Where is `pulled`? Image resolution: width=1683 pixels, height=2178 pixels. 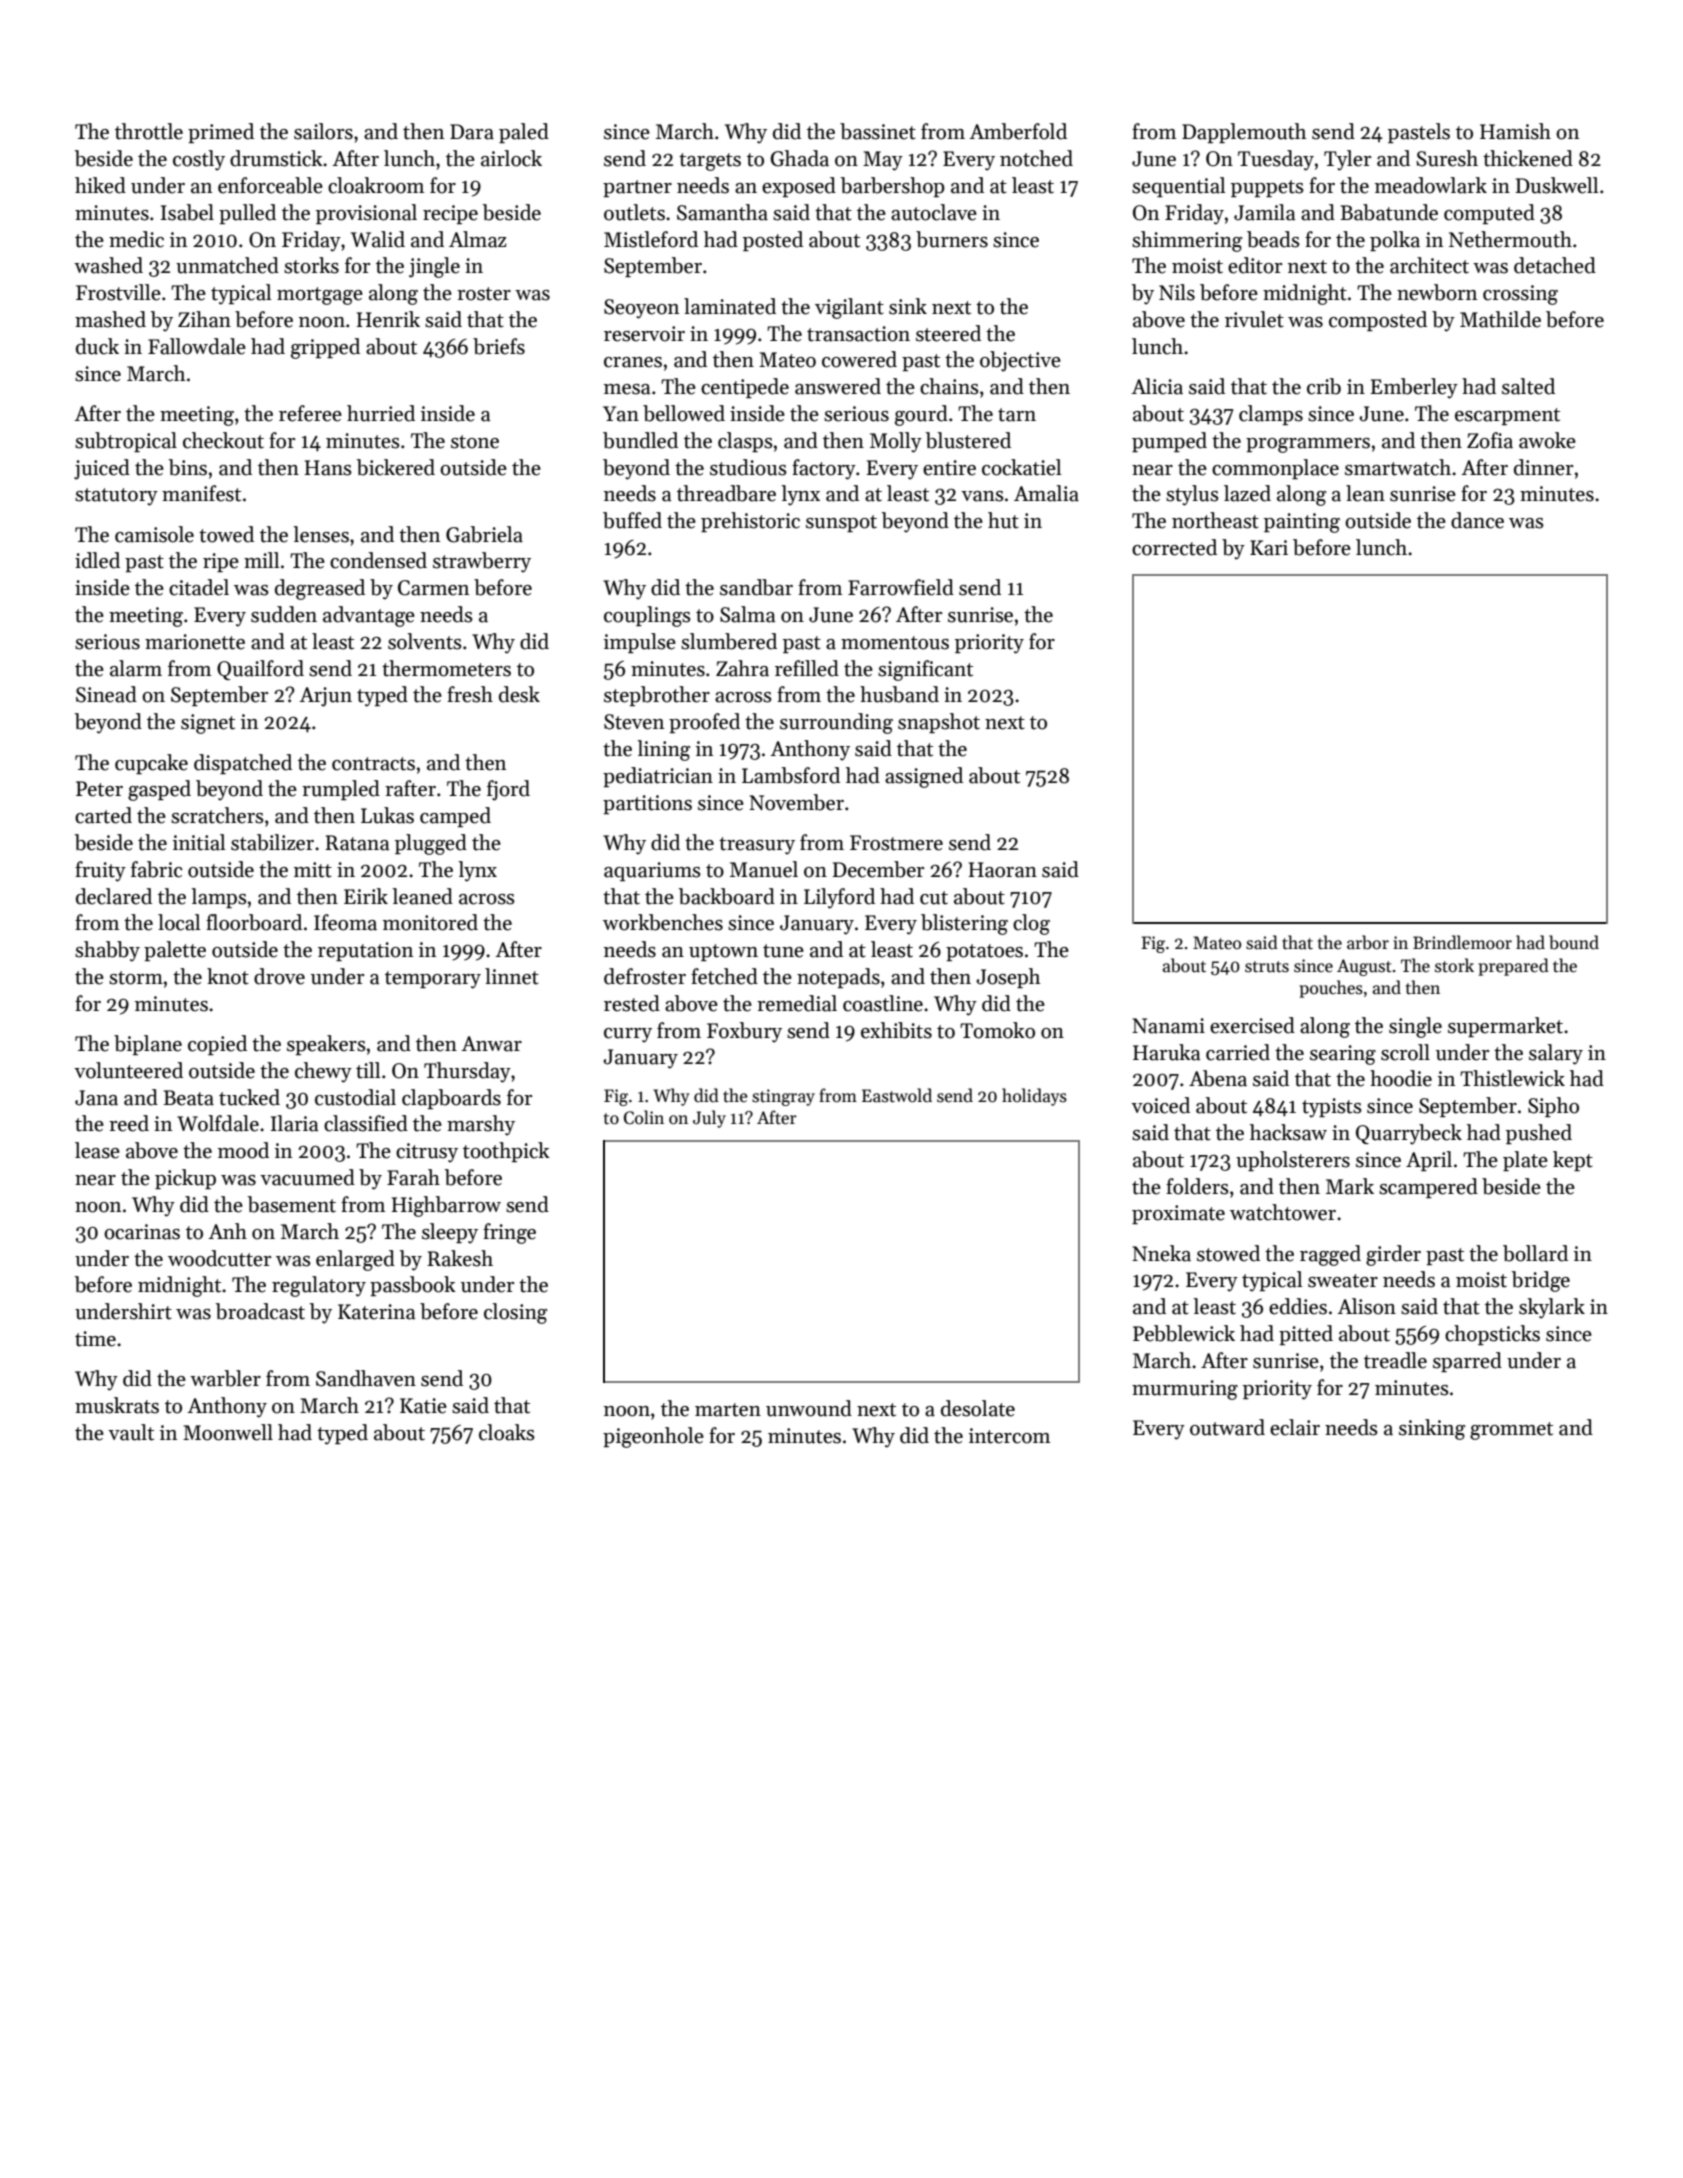 pulled is located at coordinates (247, 214).
